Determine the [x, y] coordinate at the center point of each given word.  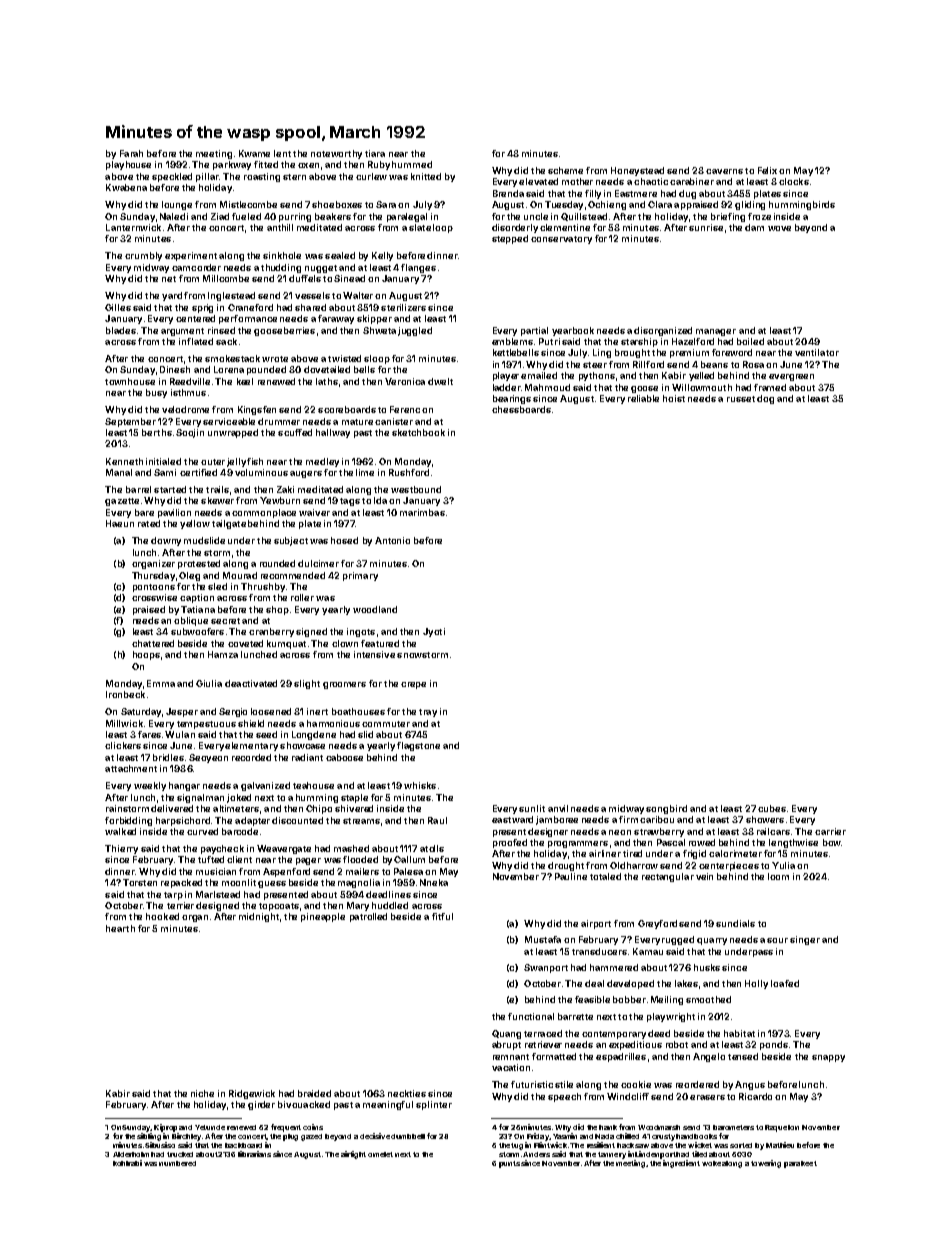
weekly [150, 786]
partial [534, 331]
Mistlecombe [248, 204]
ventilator [817, 352]
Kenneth [124, 461]
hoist [674, 398]
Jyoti [434, 632]
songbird [666, 809]
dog [765, 399]
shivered [354, 808]
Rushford [409, 472]
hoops [146, 655]
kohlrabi [127, 1163]
